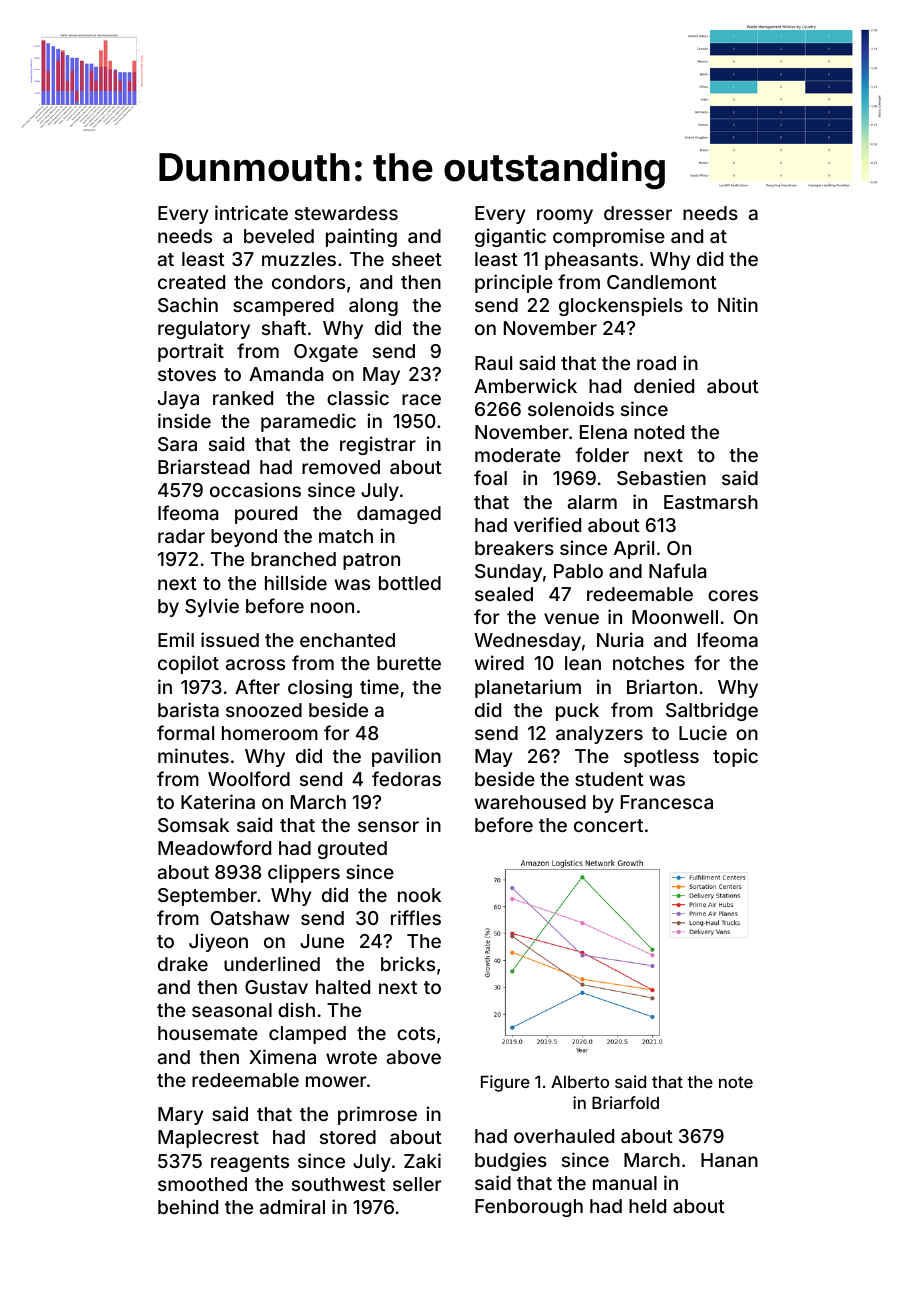 The width and height of the image is (916, 1300). I want to click on pavilion, so click(406, 757).
